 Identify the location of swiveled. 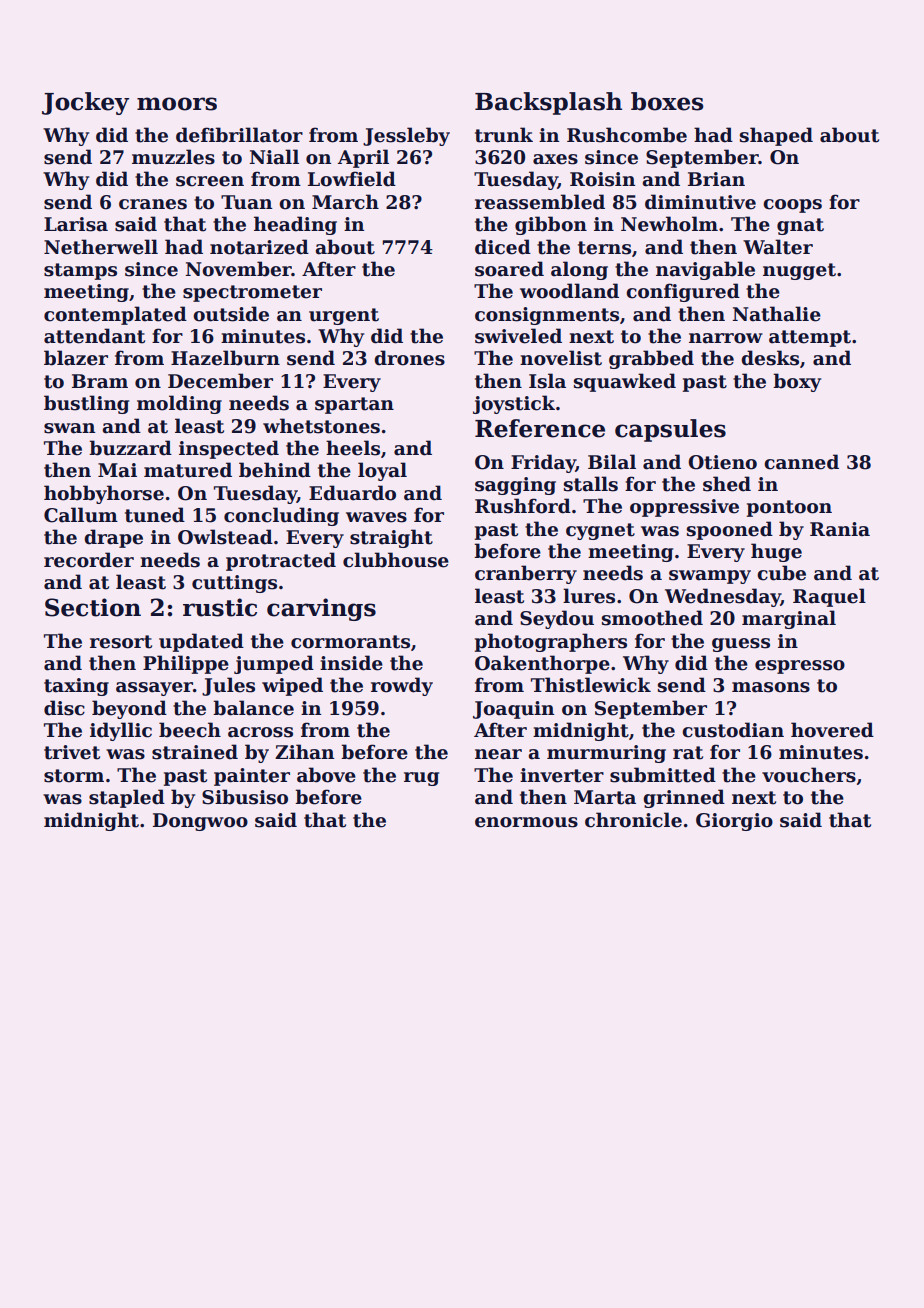
(518, 336).
